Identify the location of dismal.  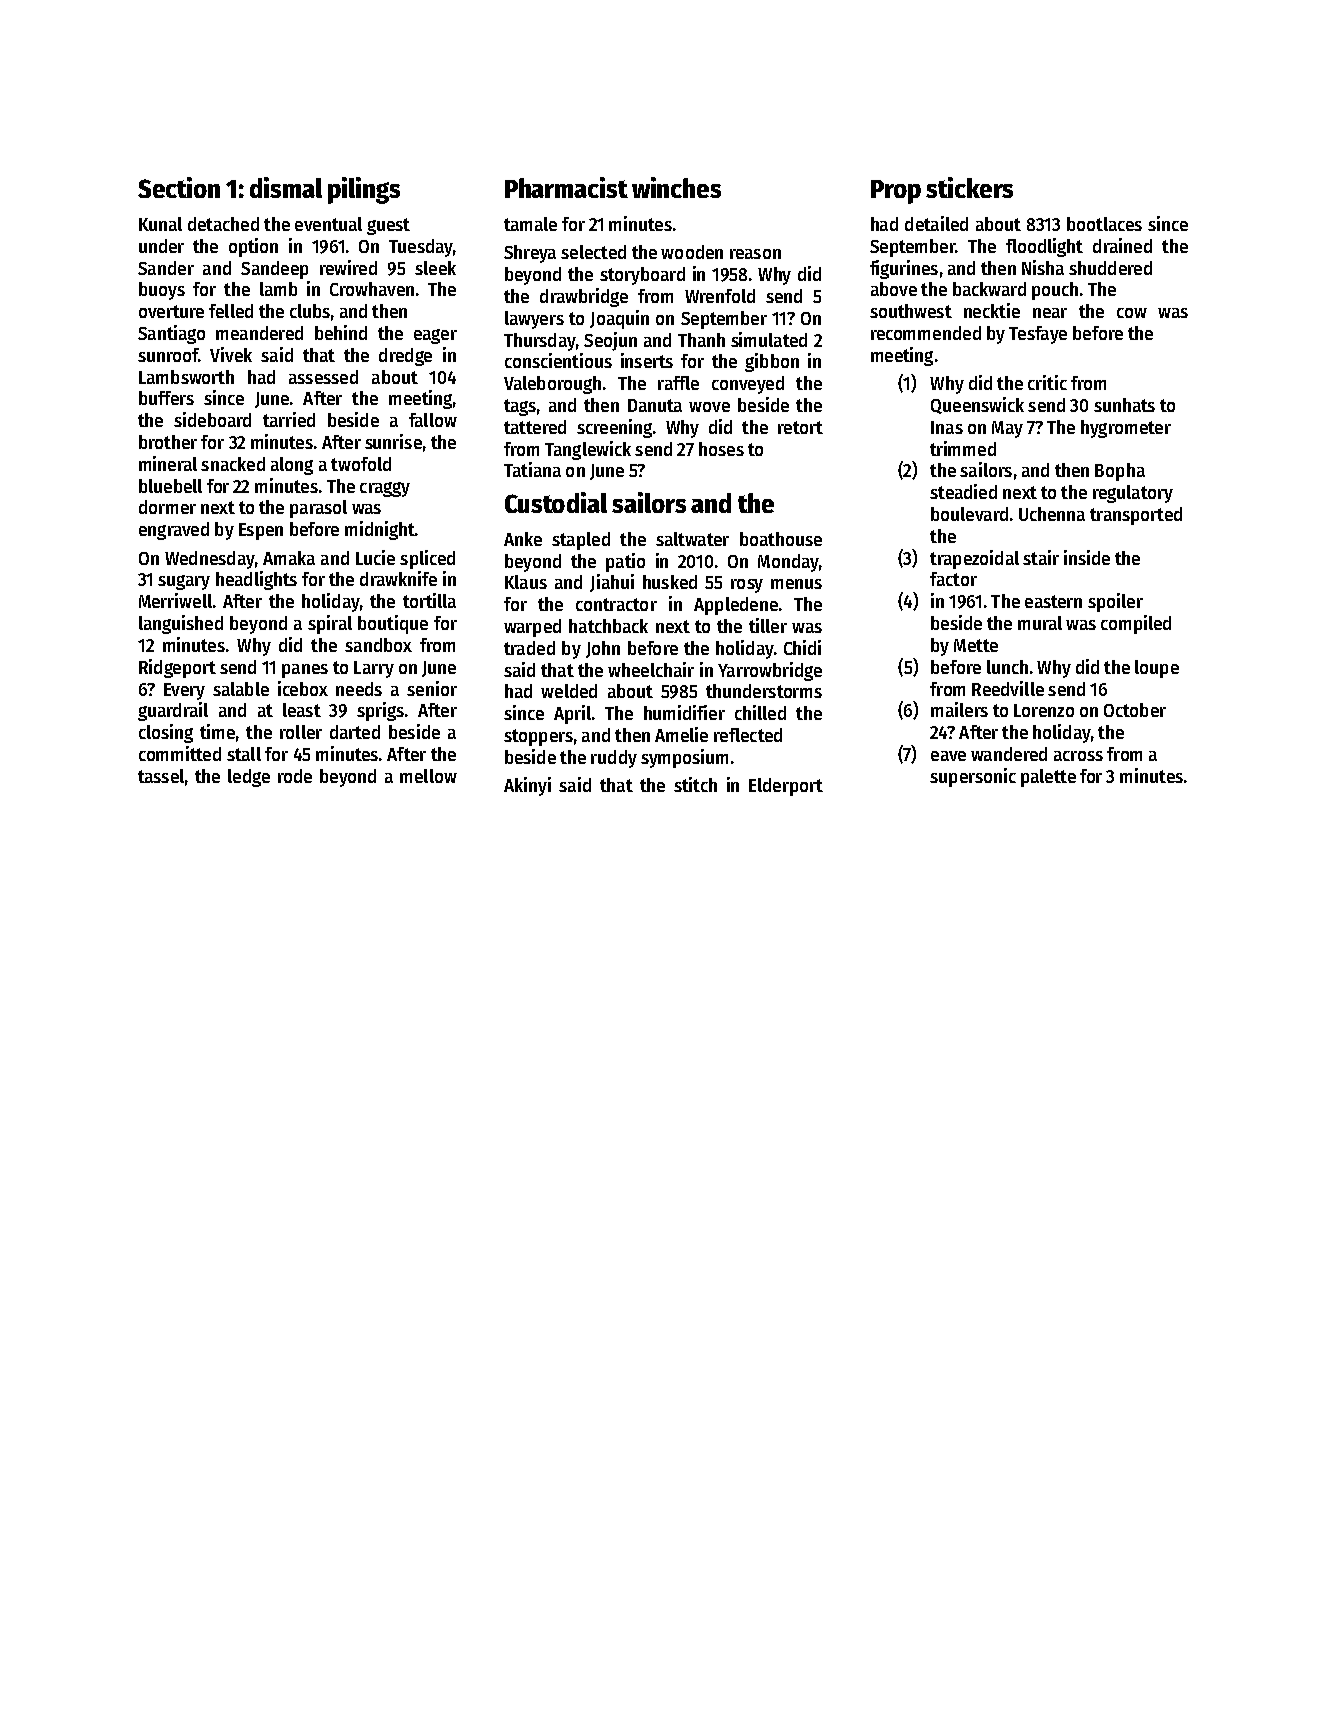
(286, 187).
